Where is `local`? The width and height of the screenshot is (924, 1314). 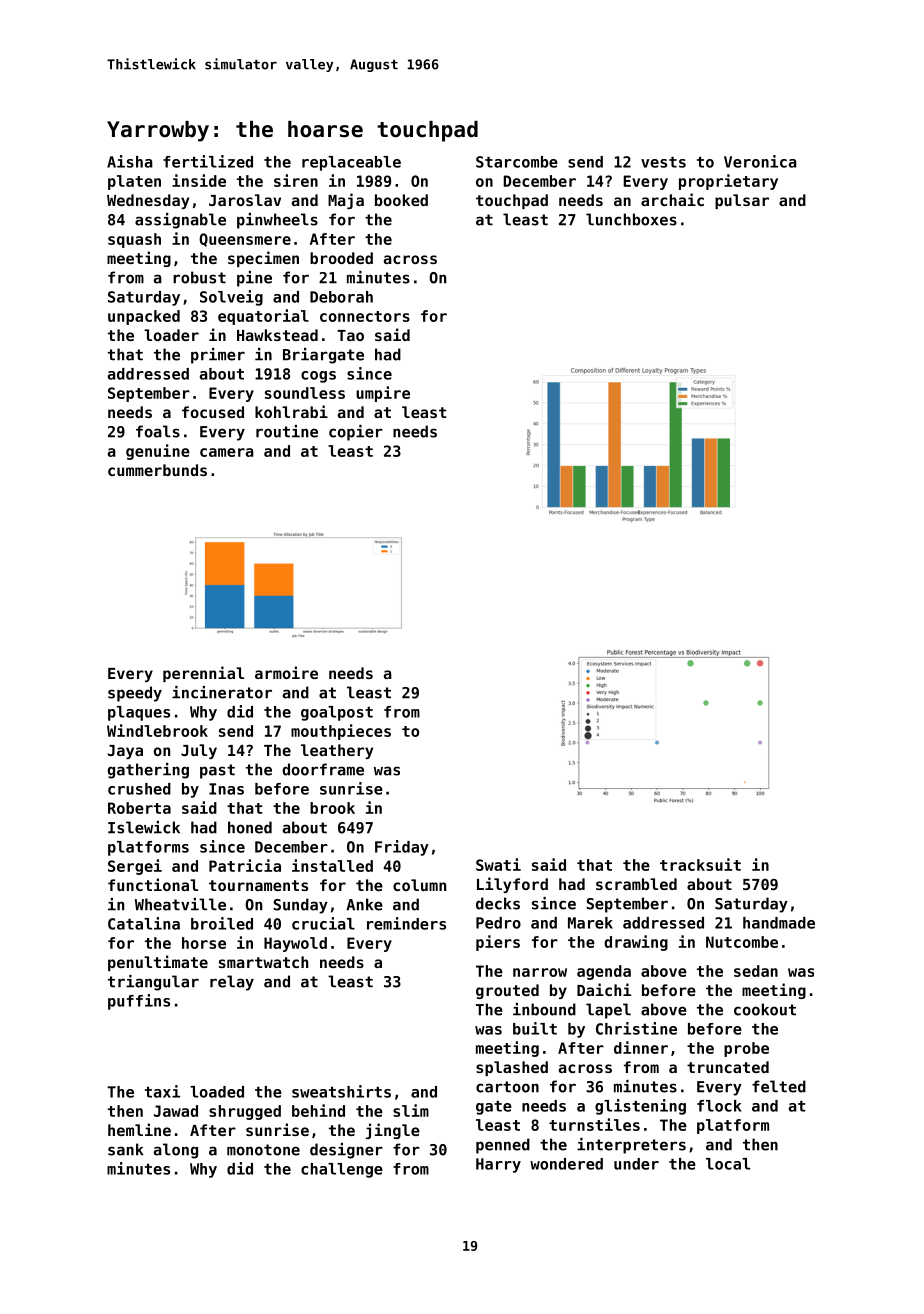
local is located at coordinates (728, 1164).
